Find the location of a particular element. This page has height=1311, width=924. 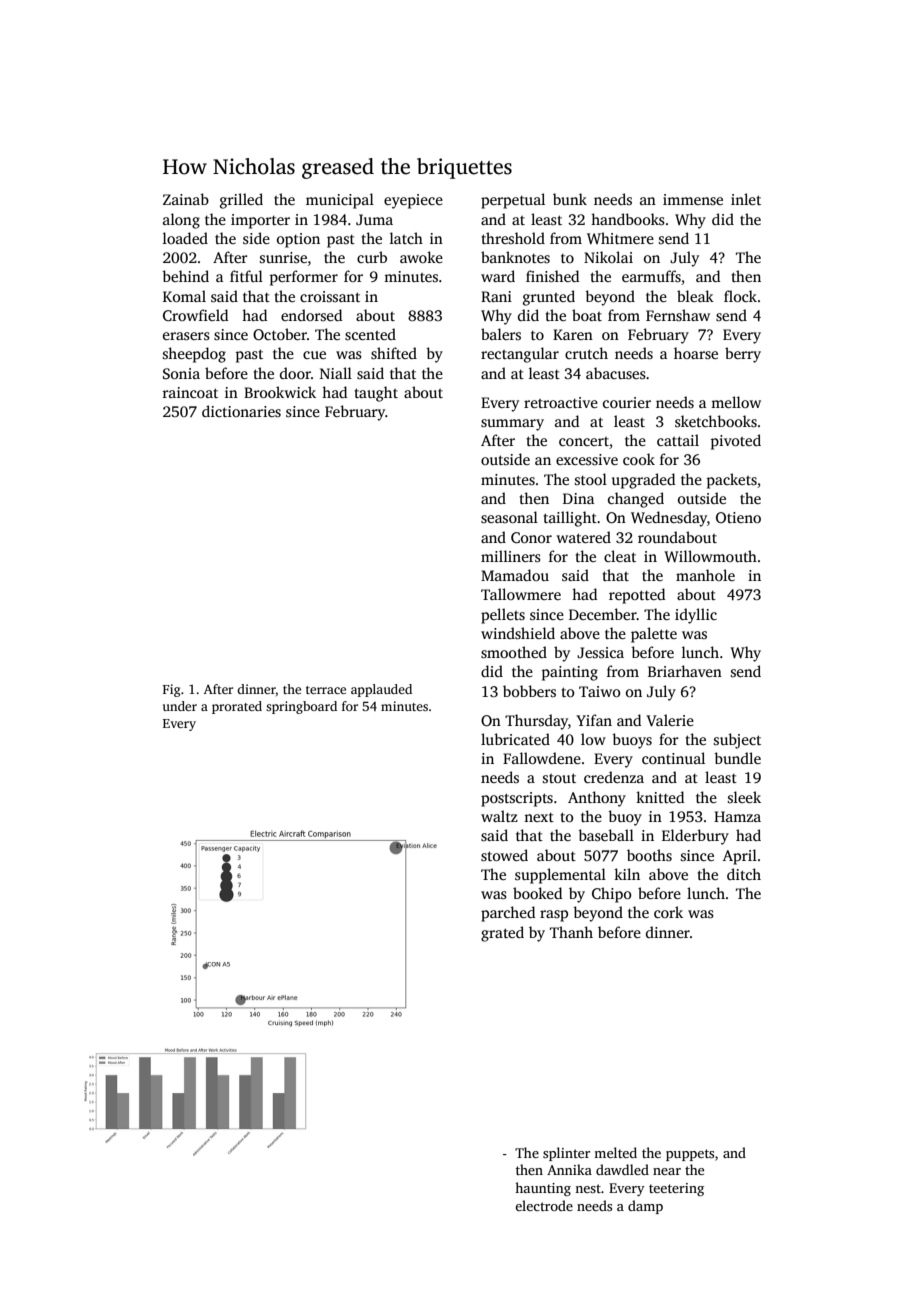

Taiwo is located at coordinates (600, 691).
